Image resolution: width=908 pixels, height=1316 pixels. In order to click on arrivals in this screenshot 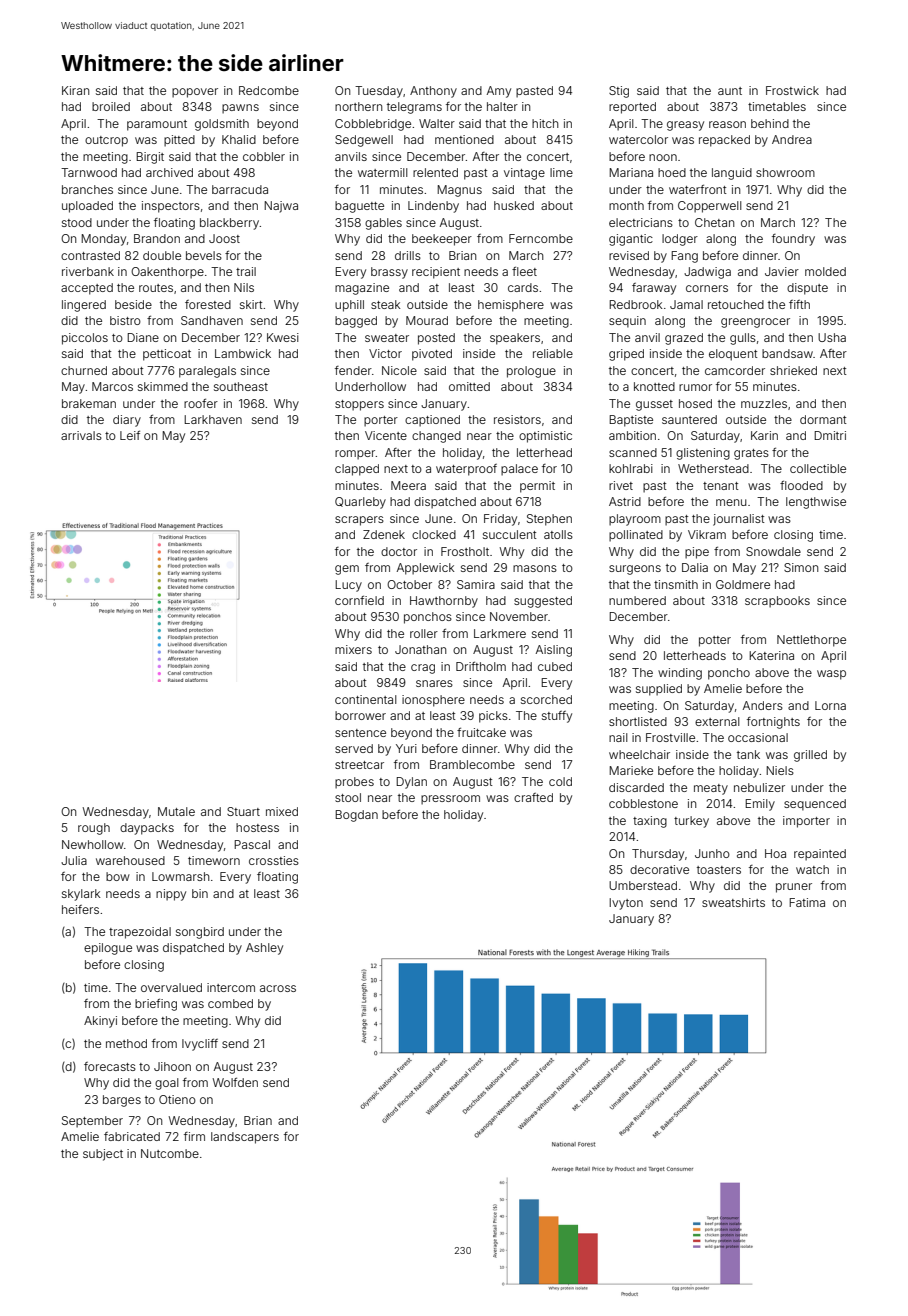, I will do `click(81, 435)`.
